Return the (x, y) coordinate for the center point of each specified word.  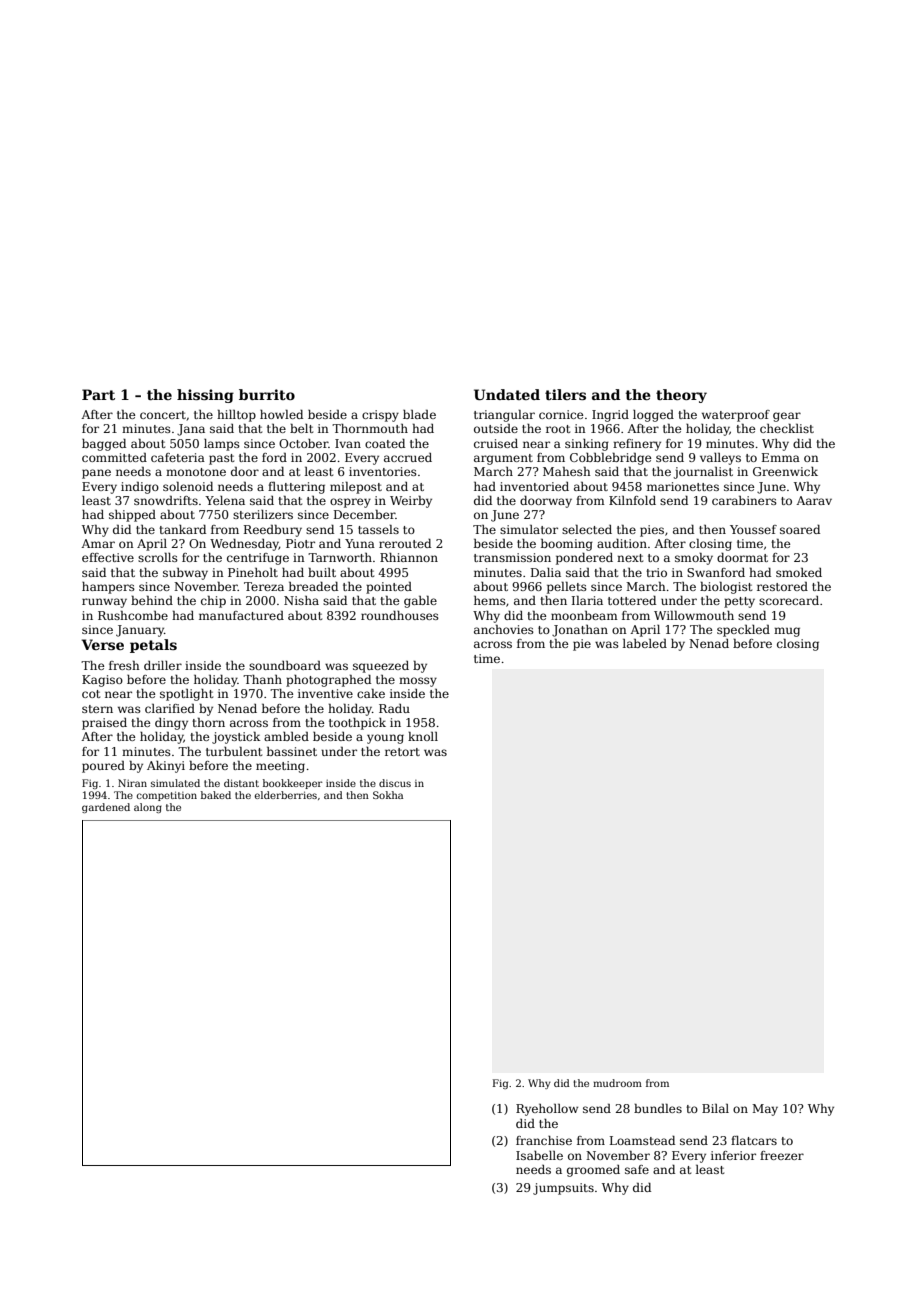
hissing (205, 396)
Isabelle (539, 1155)
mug (787, 632)
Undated (507, 394)
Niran (132, 783)
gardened (106, 808)
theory (681, 396)
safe (637, 1169)
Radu (394, 708)
